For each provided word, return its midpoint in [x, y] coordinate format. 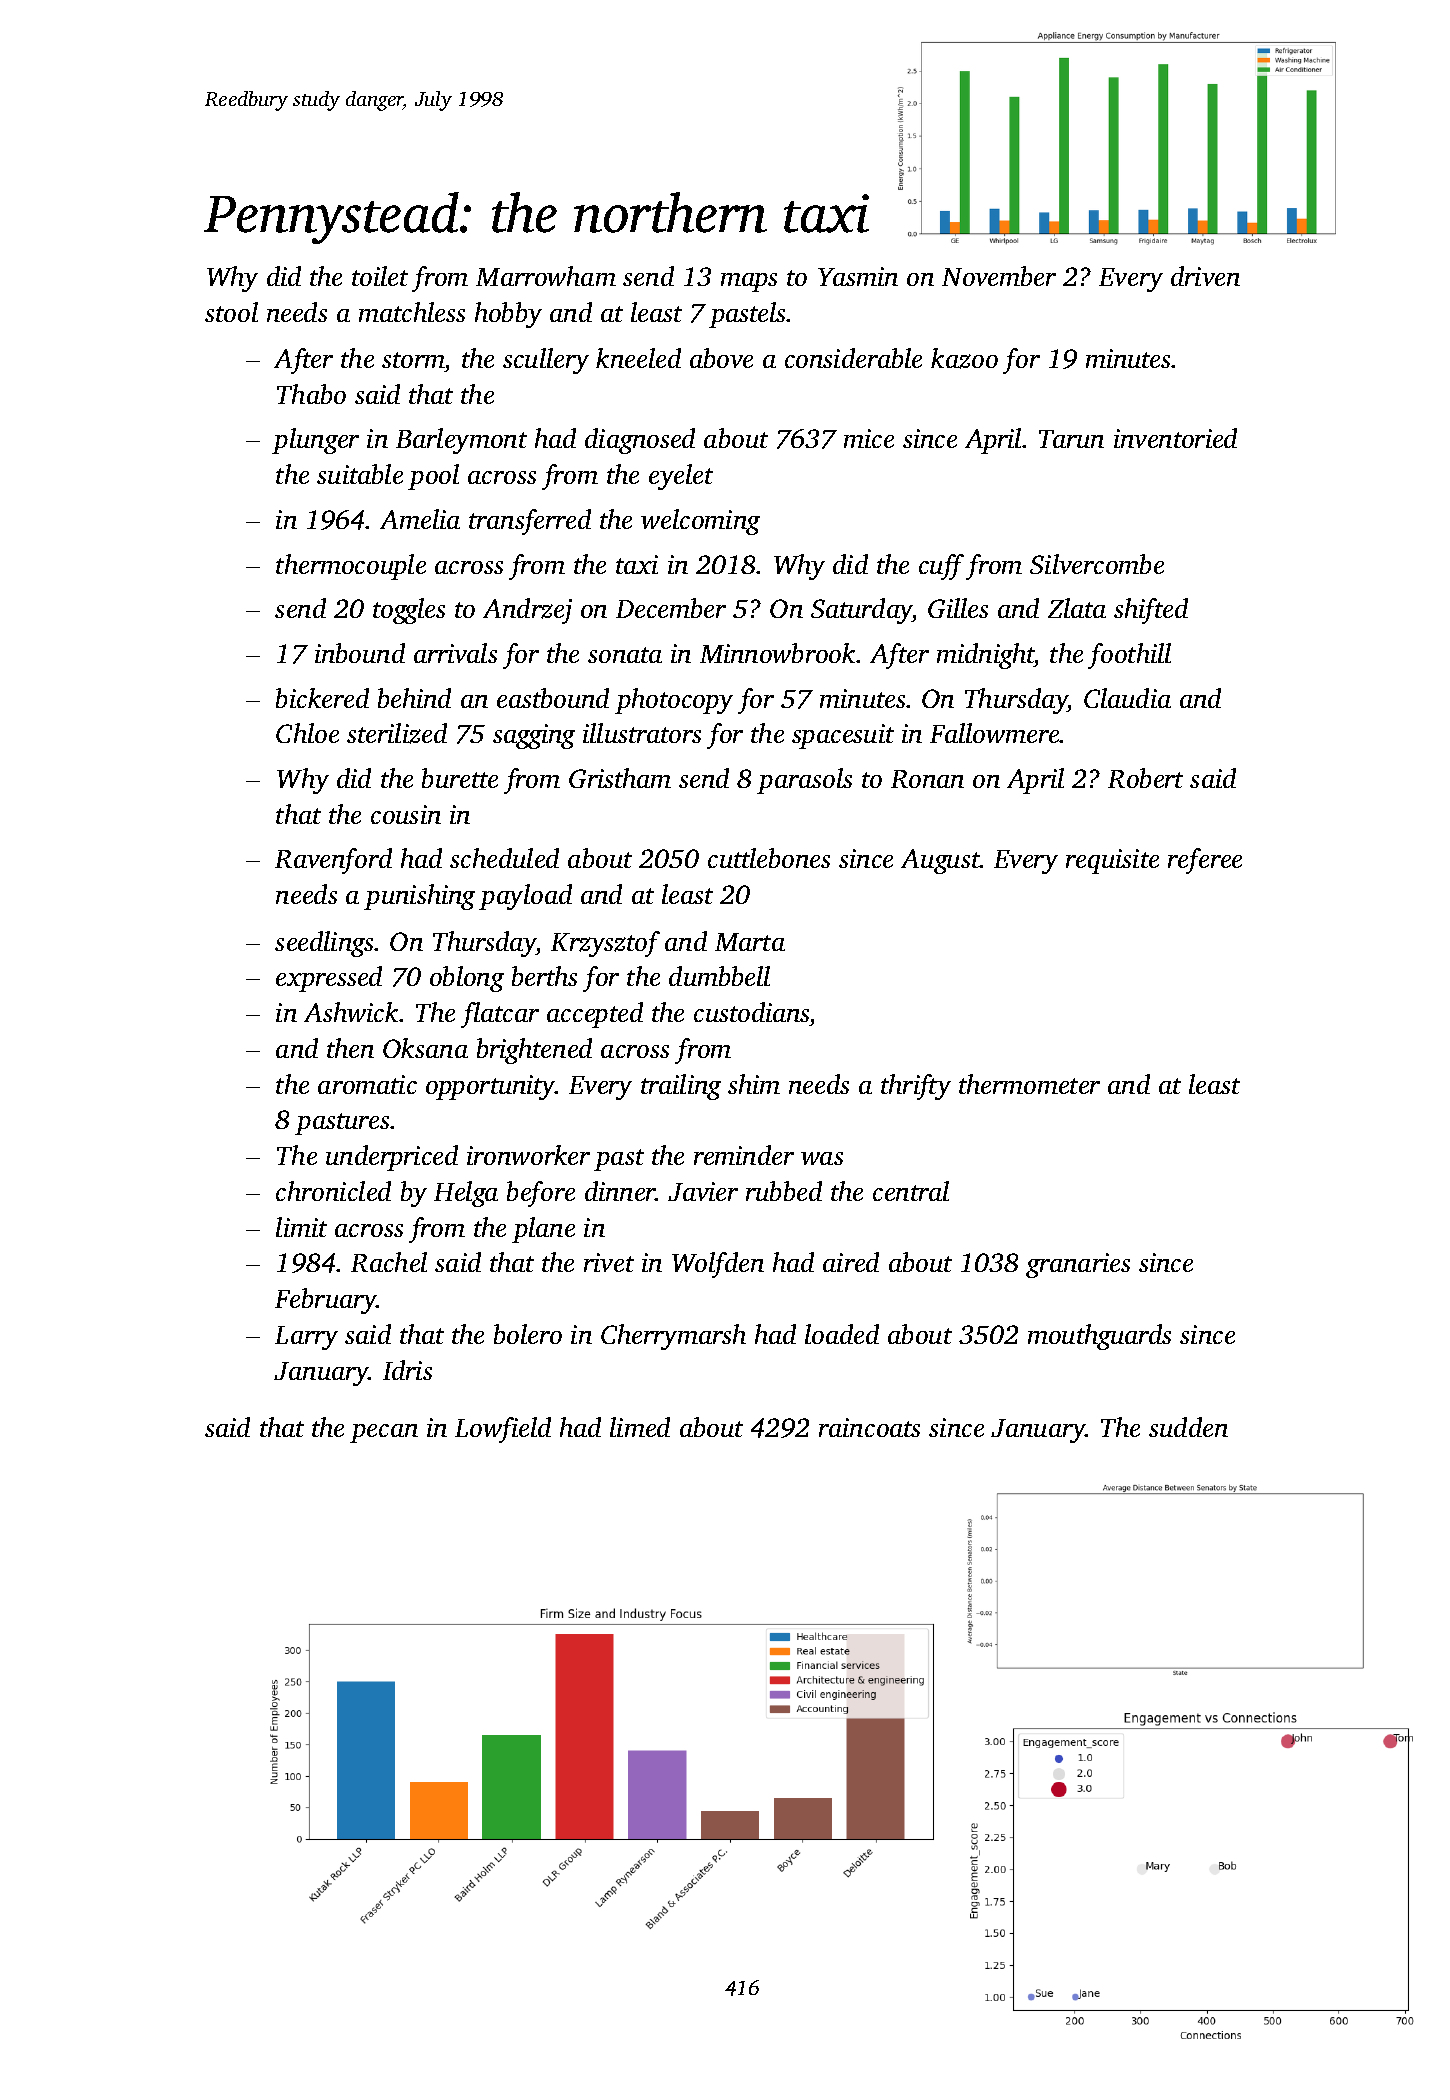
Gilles [958, 608]
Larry [306, 1338]
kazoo [964, 358]
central [911, 1191]
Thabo [311, 394]
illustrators [642, 733]
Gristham [620, 778]
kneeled [638, 358]
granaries [1078, 1265]
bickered [322, 698]
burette [460, 778]
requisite [1112, 861]
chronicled [333, 1191]
